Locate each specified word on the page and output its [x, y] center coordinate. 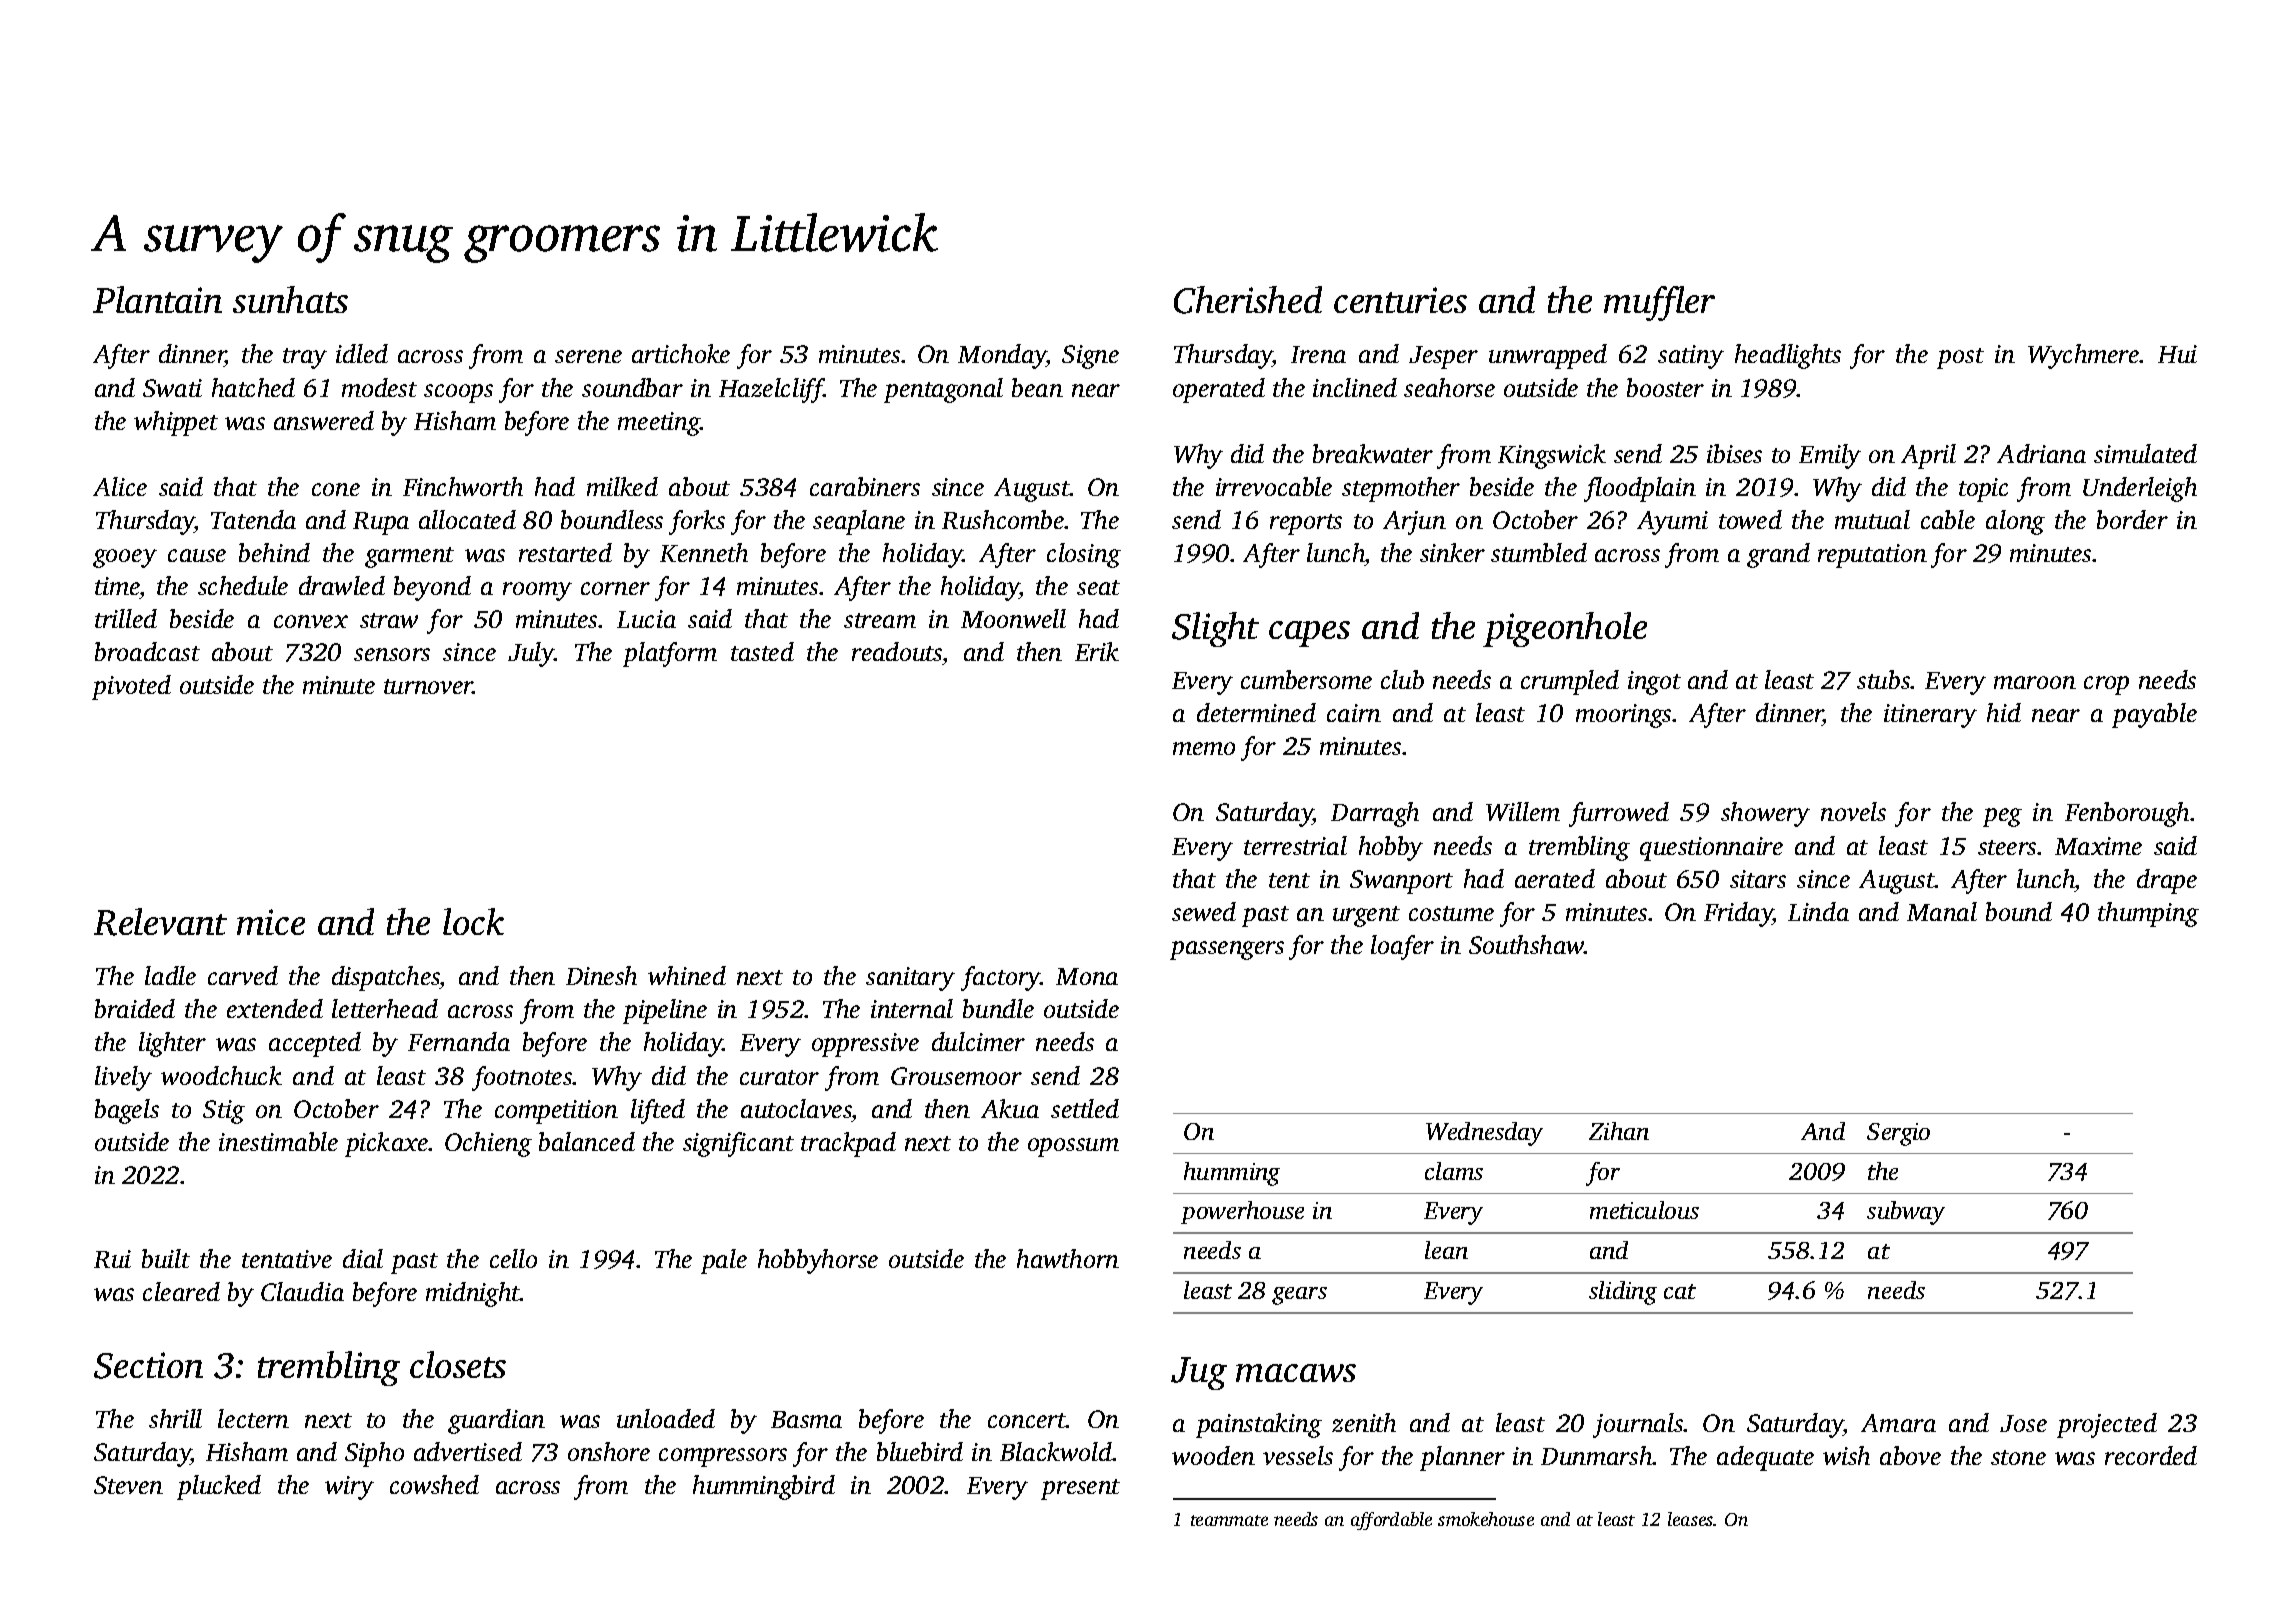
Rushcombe [1003, 519]
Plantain [157, 299]
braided [135, 1008]
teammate [1229, 1520]
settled [1085, 1108]
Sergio [1898, 1134]
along [2015, 522]
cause [197, 555]
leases [1691, 1519]
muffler [1659, 303]
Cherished [1248, 300]
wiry [349, 1488]
